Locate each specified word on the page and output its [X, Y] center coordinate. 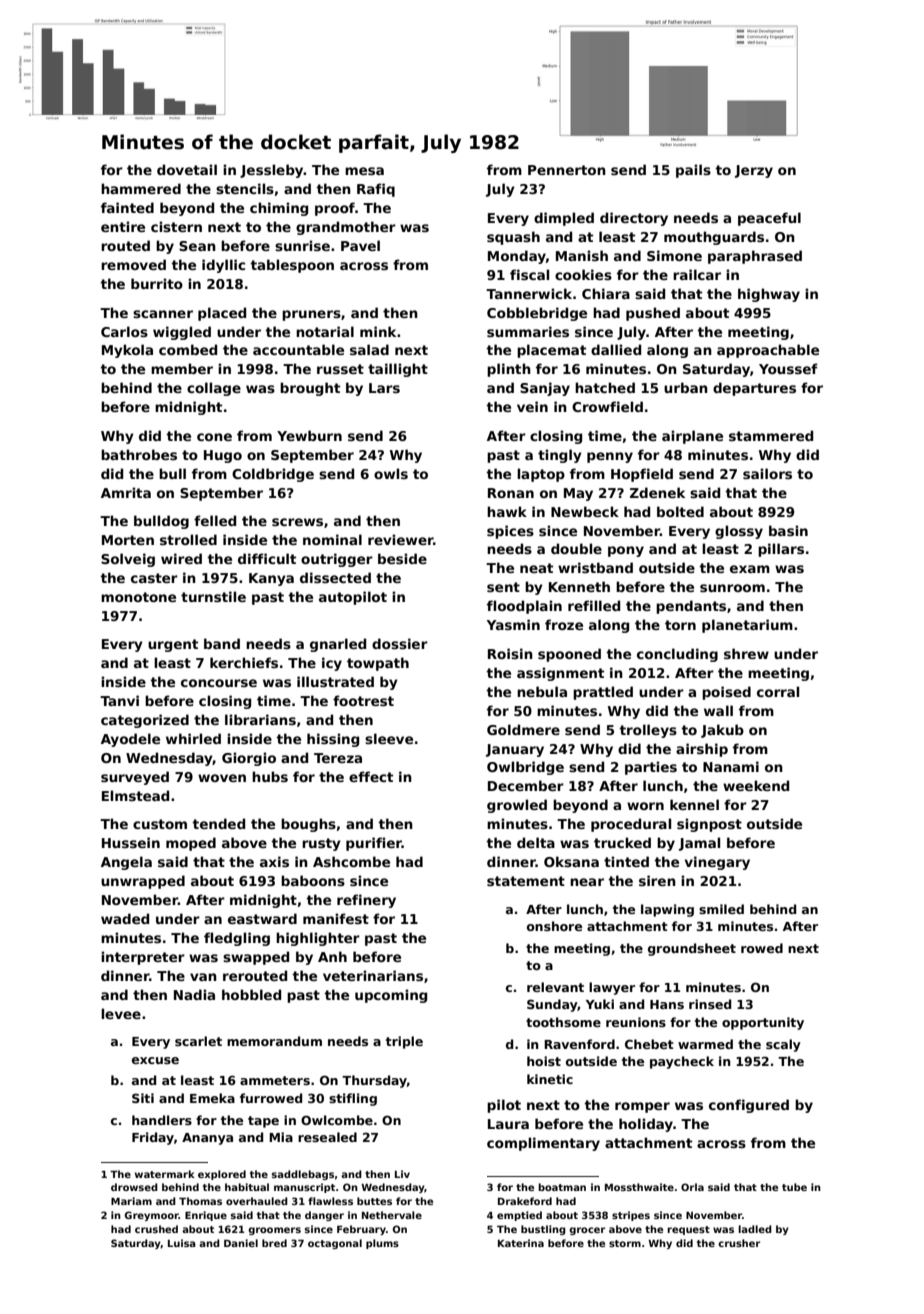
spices [510, 532]
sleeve [389, 738]
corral [778, 691]
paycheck [682, 1062]
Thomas [200, 1201]
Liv [402, 1174]
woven [222, 778]
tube [794, 1187]
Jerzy [754, 171]
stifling [353, 1099]
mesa [364, 171]
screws [297, 522]
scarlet [198, 1041]
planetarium [747, 626]
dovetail [187, 169]
